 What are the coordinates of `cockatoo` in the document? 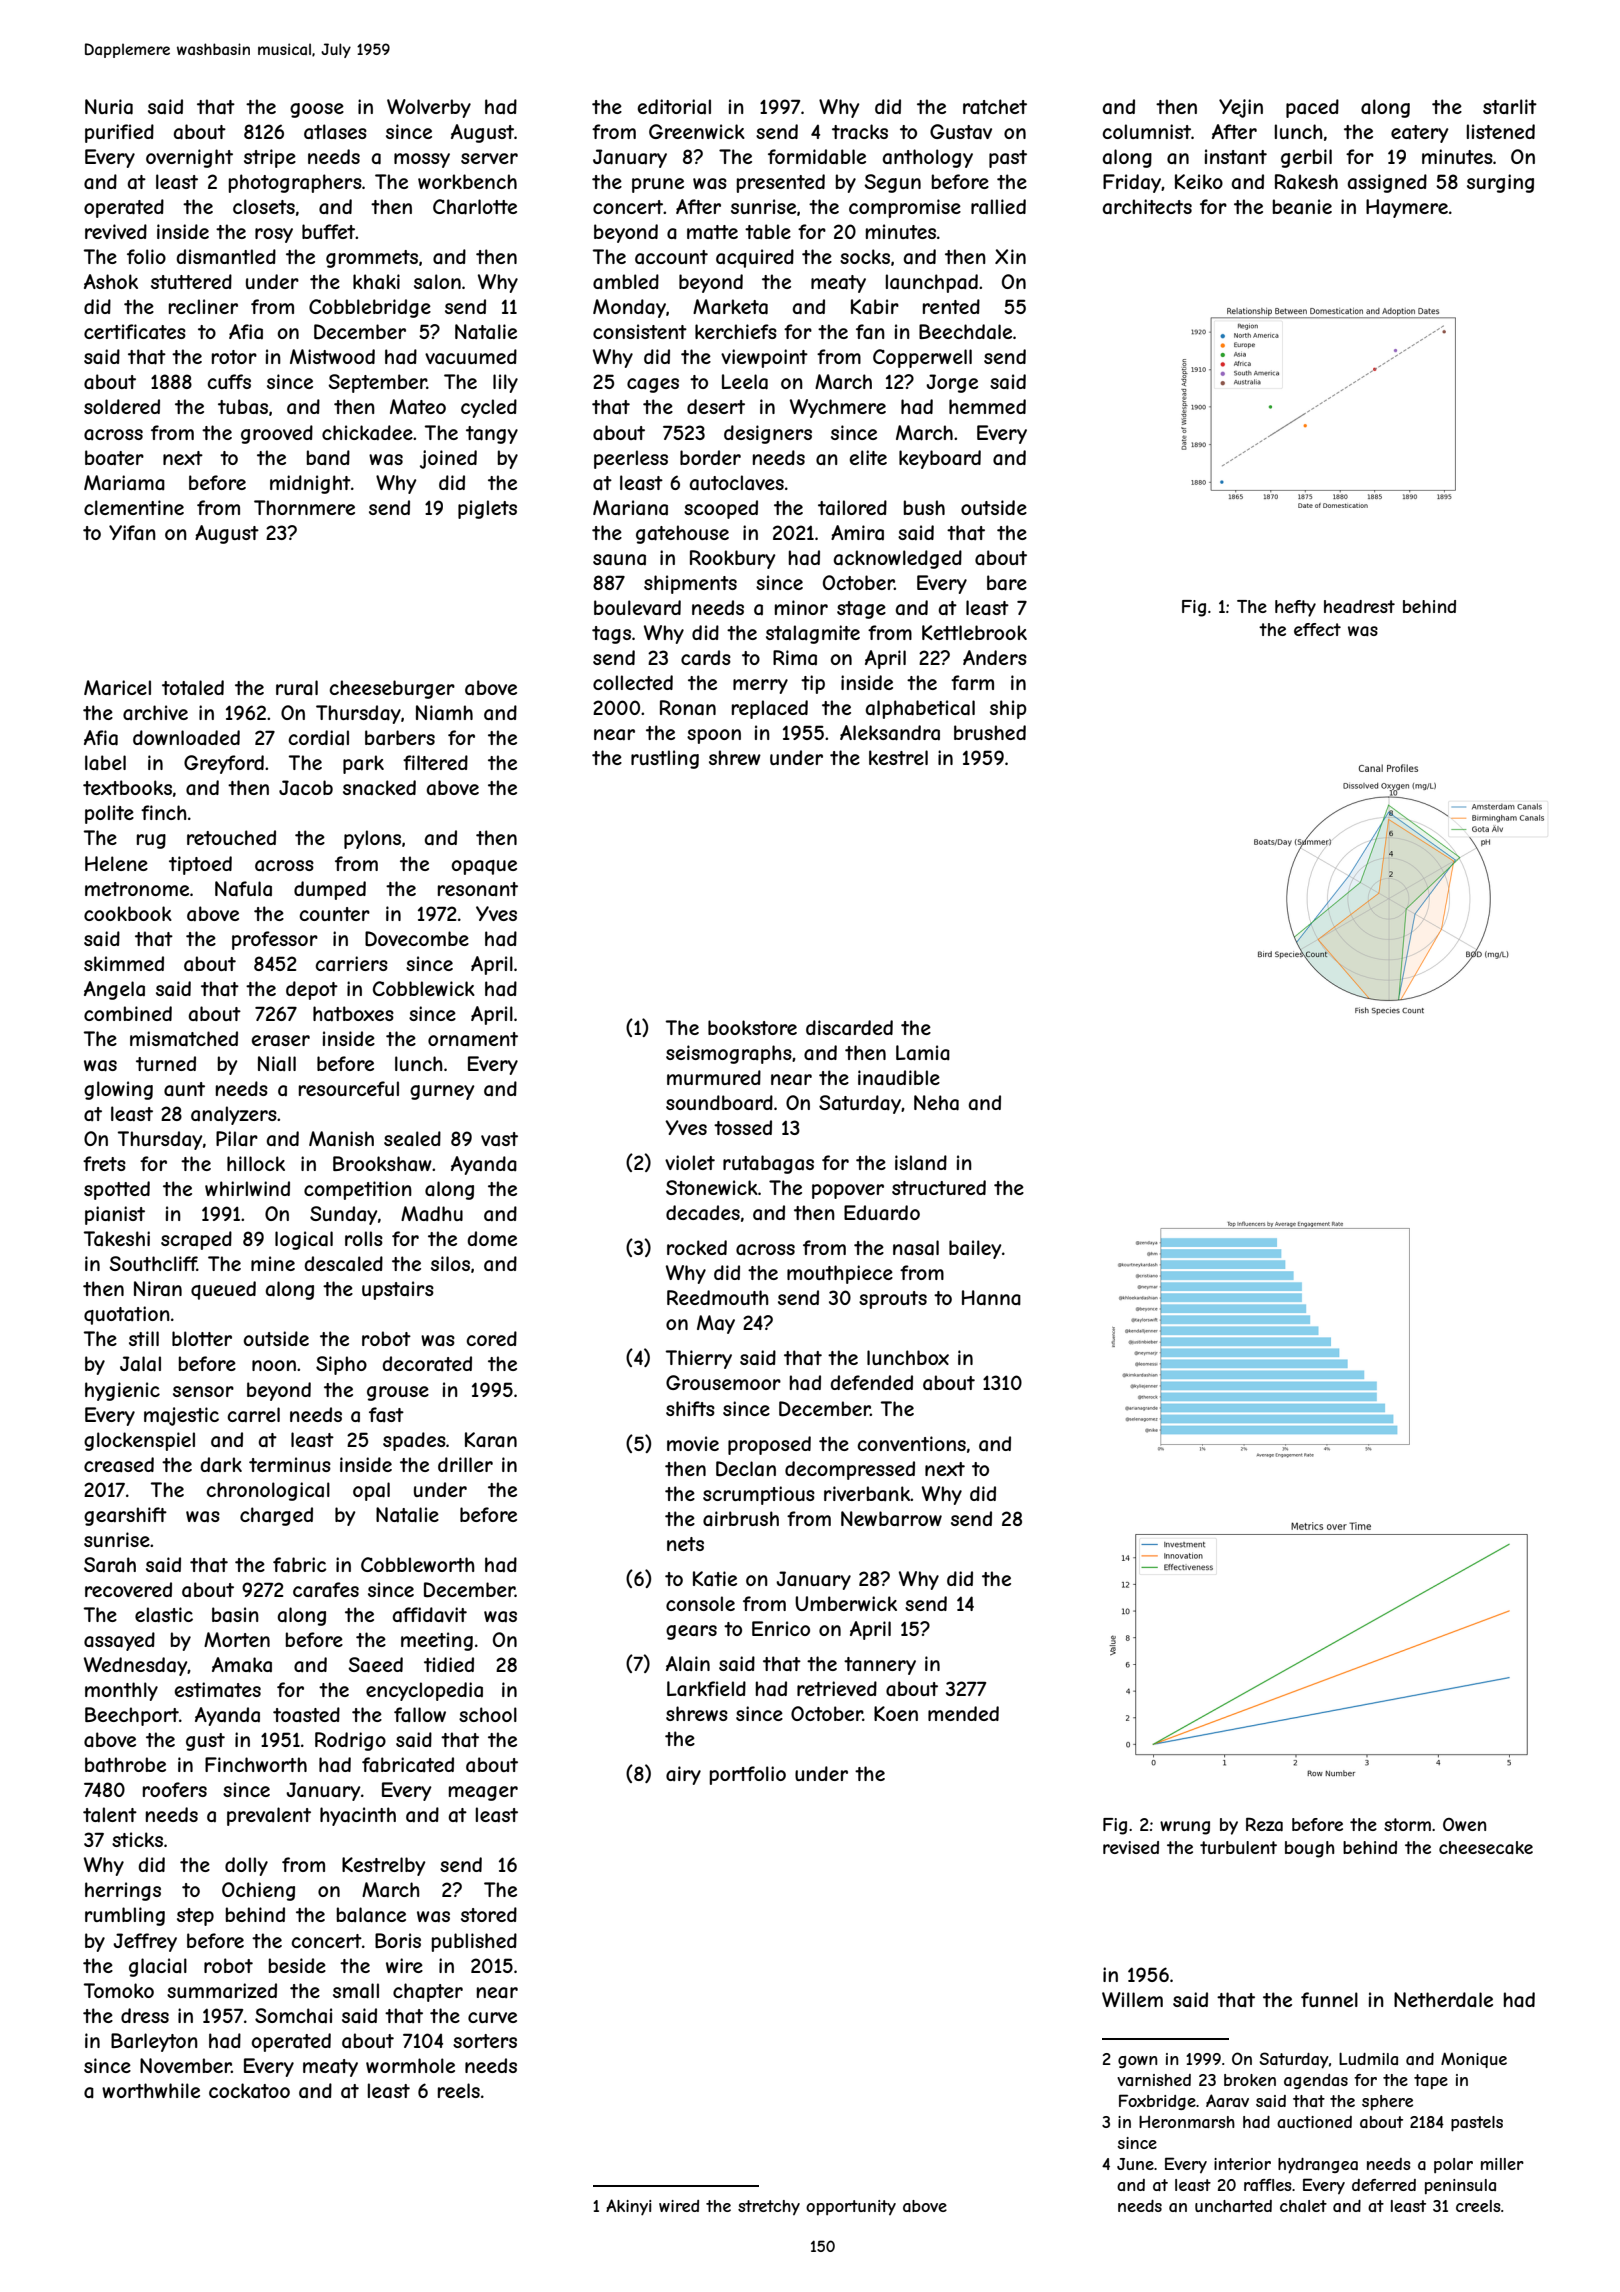 It's located at (249, 2091).
